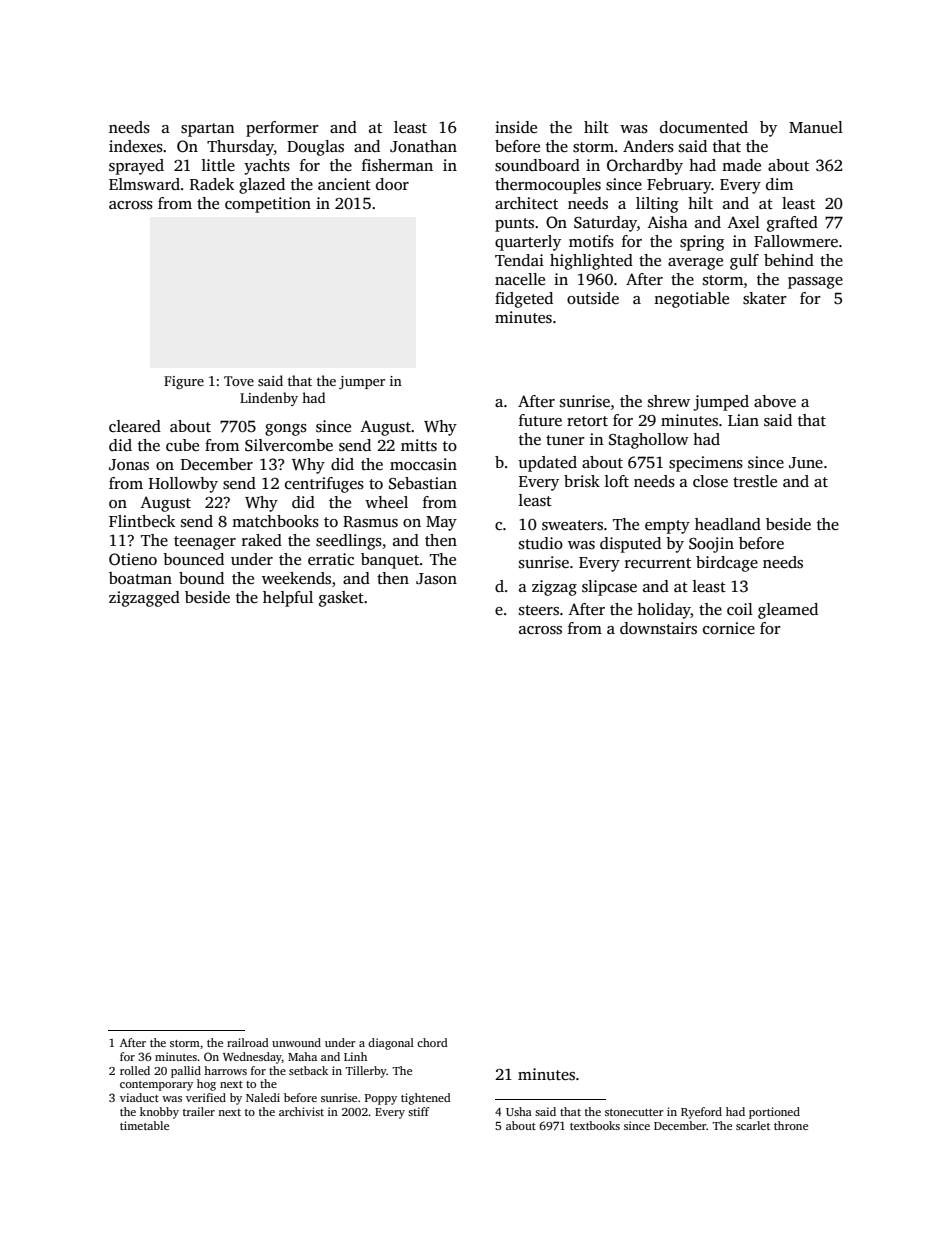  What do you see at coordinates (282, 129) in the page?
I see `performer` at bounding box center [282, 129].
